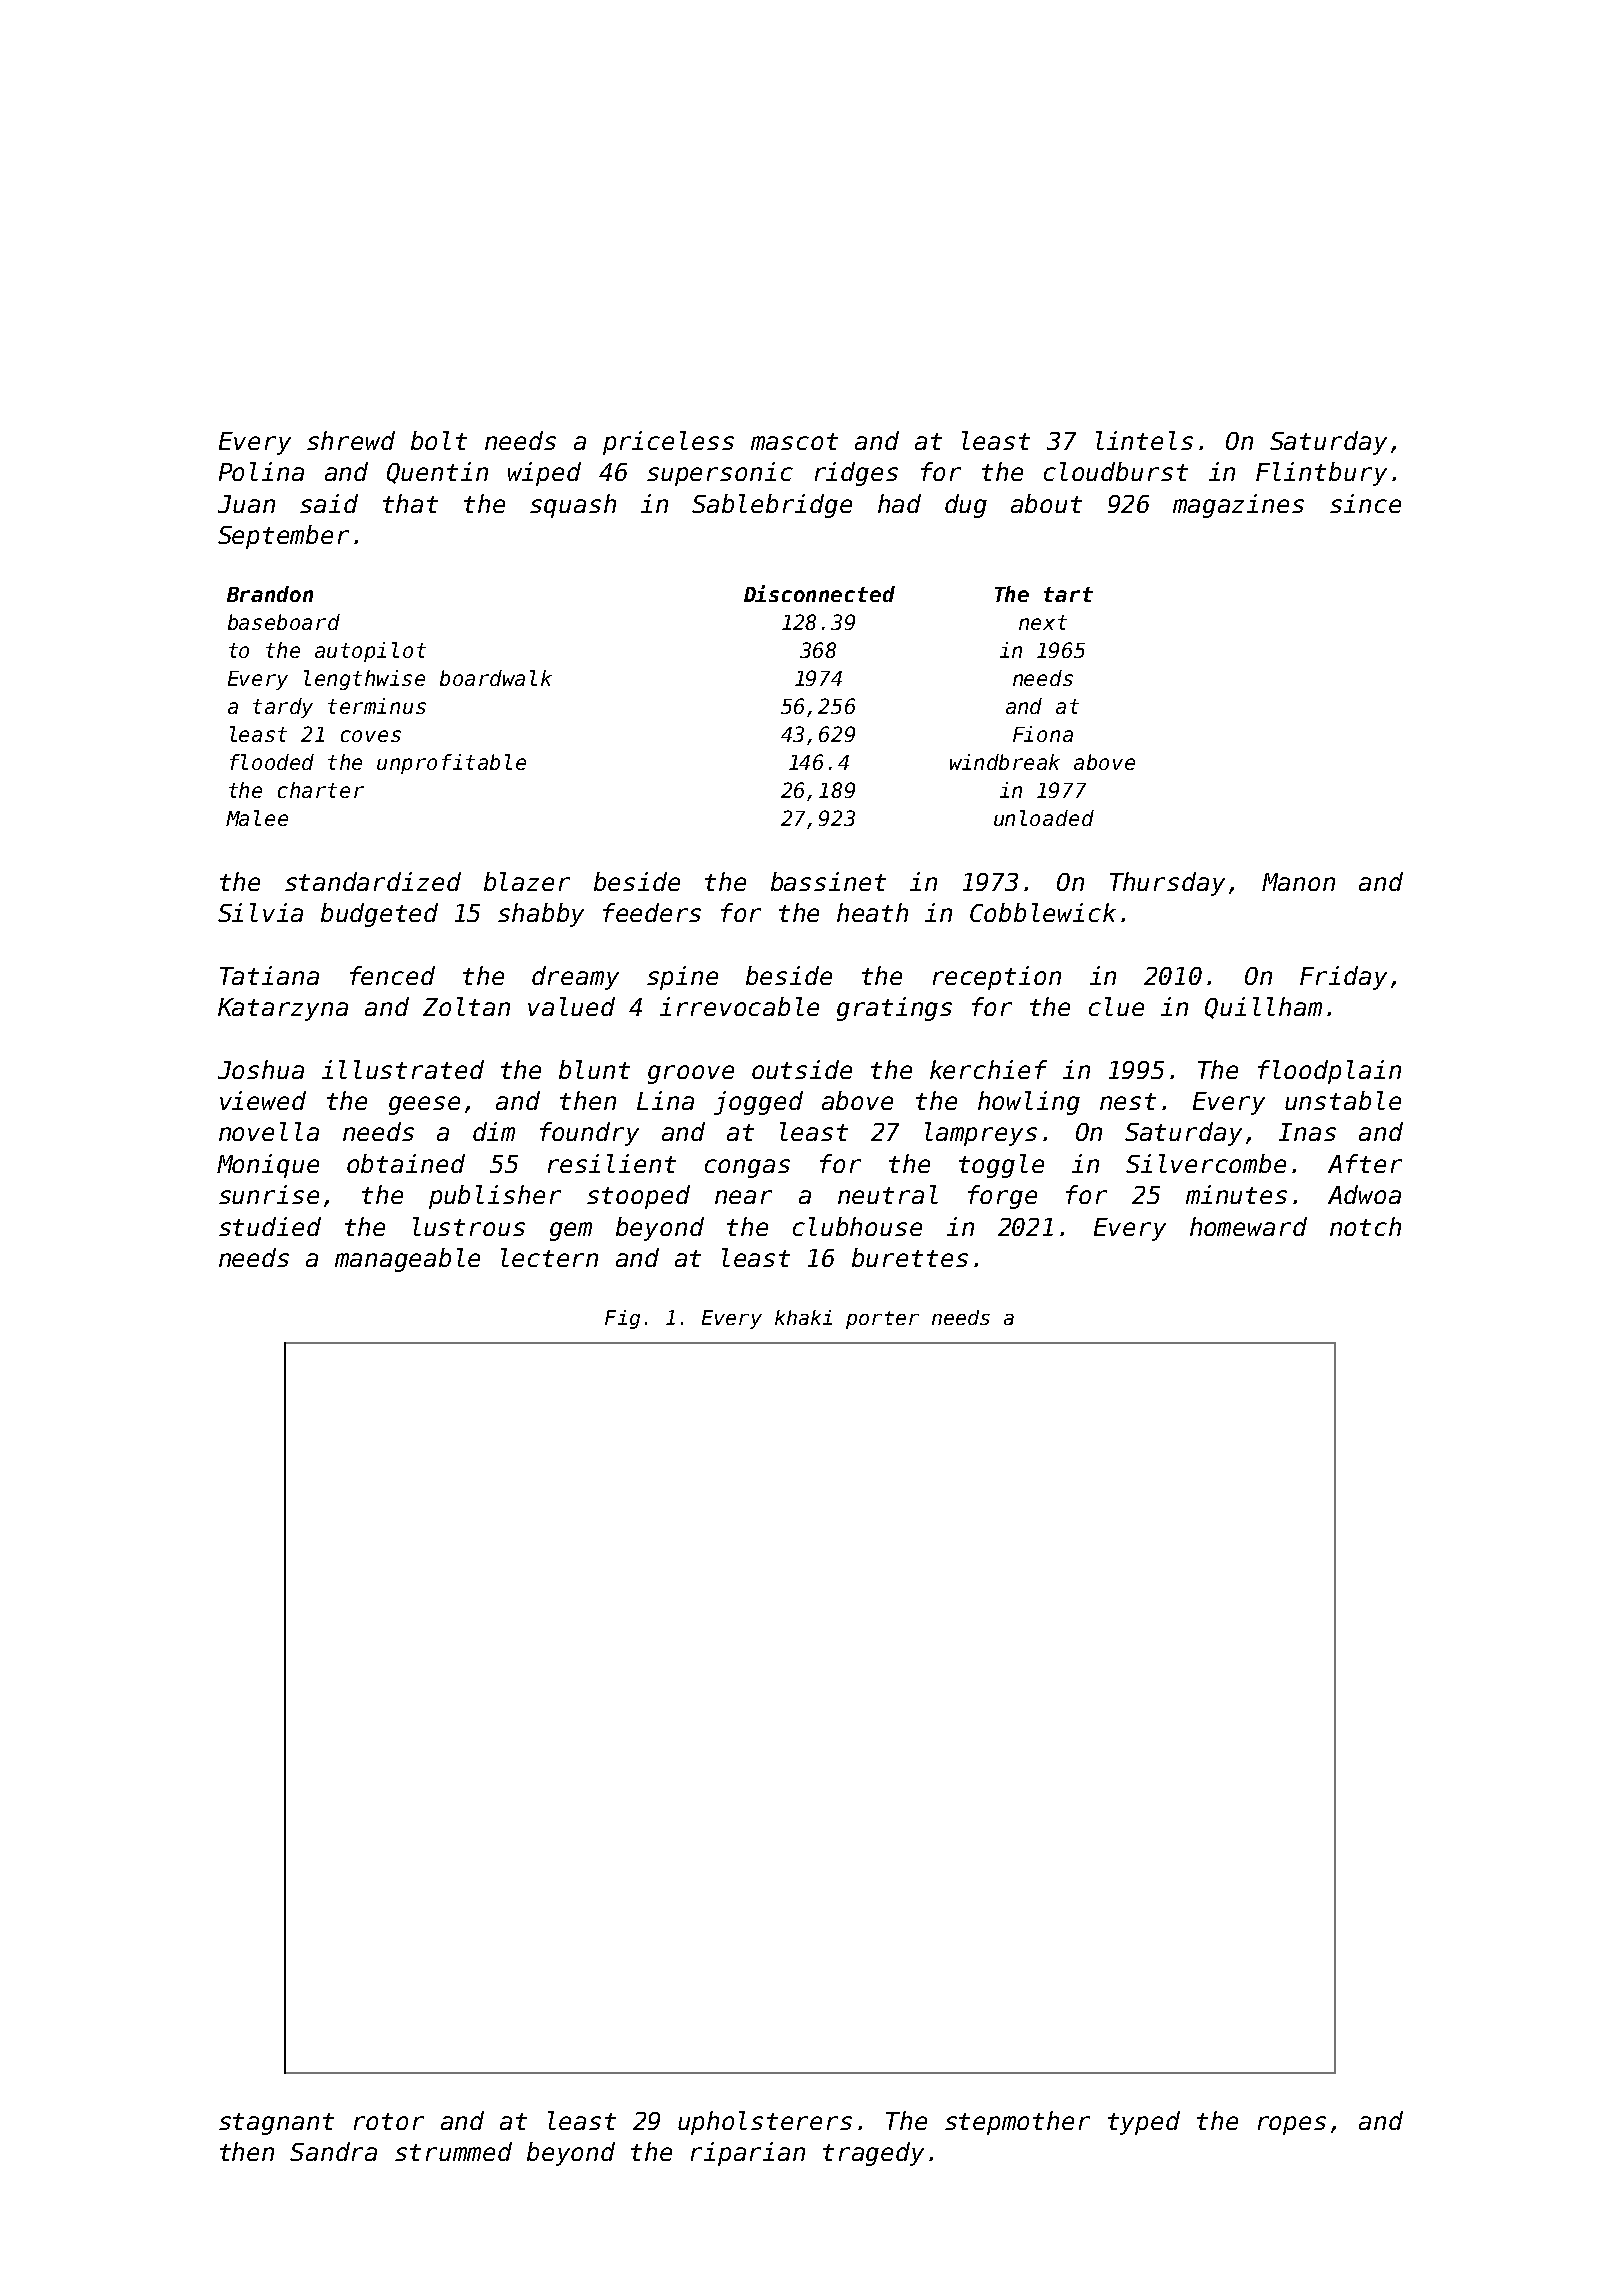 The height and width of the document is (2292, 1620). I want to click on outside, so click(802, 1069).
